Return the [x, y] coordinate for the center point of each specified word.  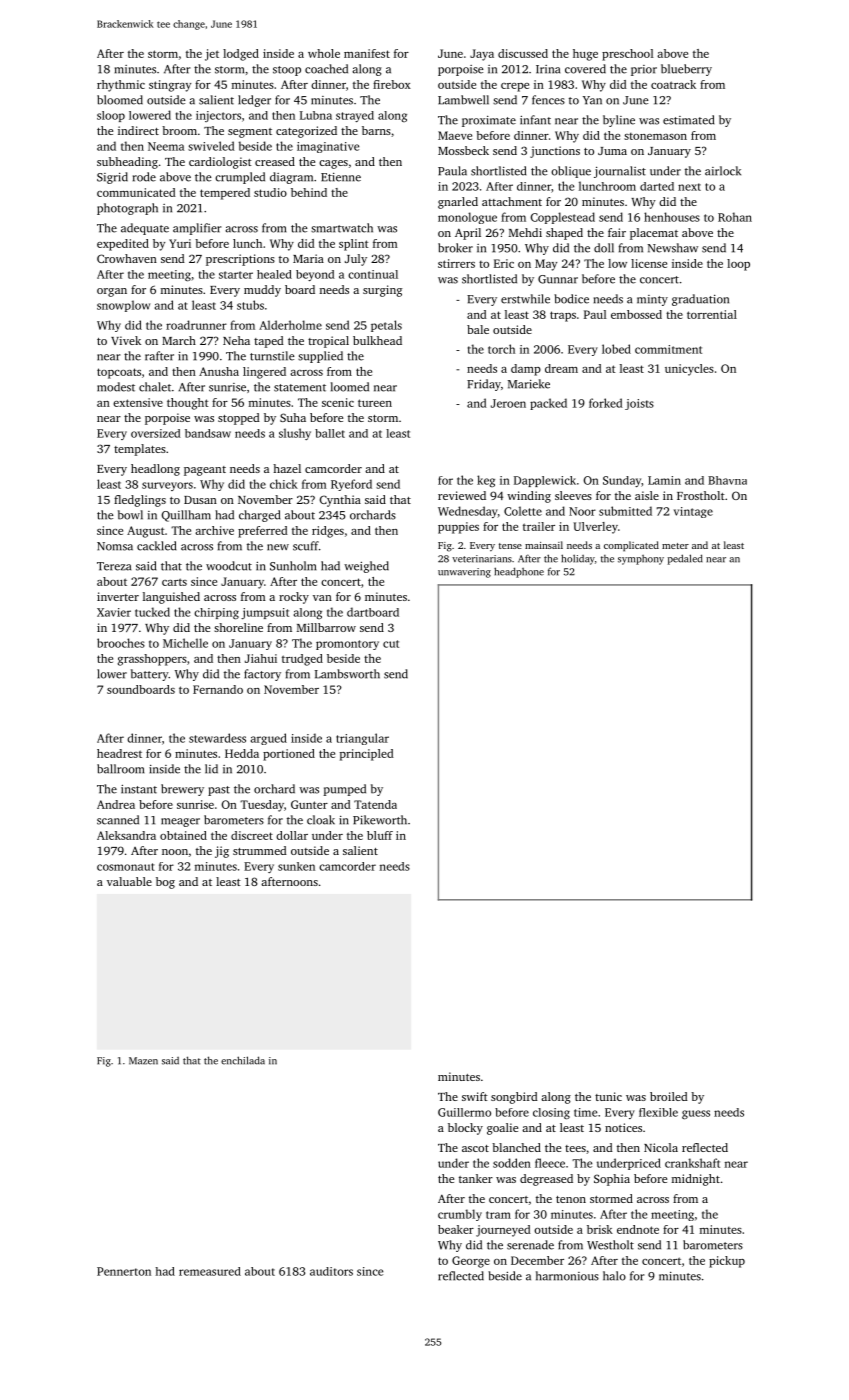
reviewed [462, 495]
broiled [669, 1096]
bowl [130, 515]
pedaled [685, 559]
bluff [380, 835]
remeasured [210, 1271]
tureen [375, 403]
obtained [183, 835]
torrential [712, 314]
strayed [355, 116]
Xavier [114, 612]
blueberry [686, 70]
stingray [170, 86]
